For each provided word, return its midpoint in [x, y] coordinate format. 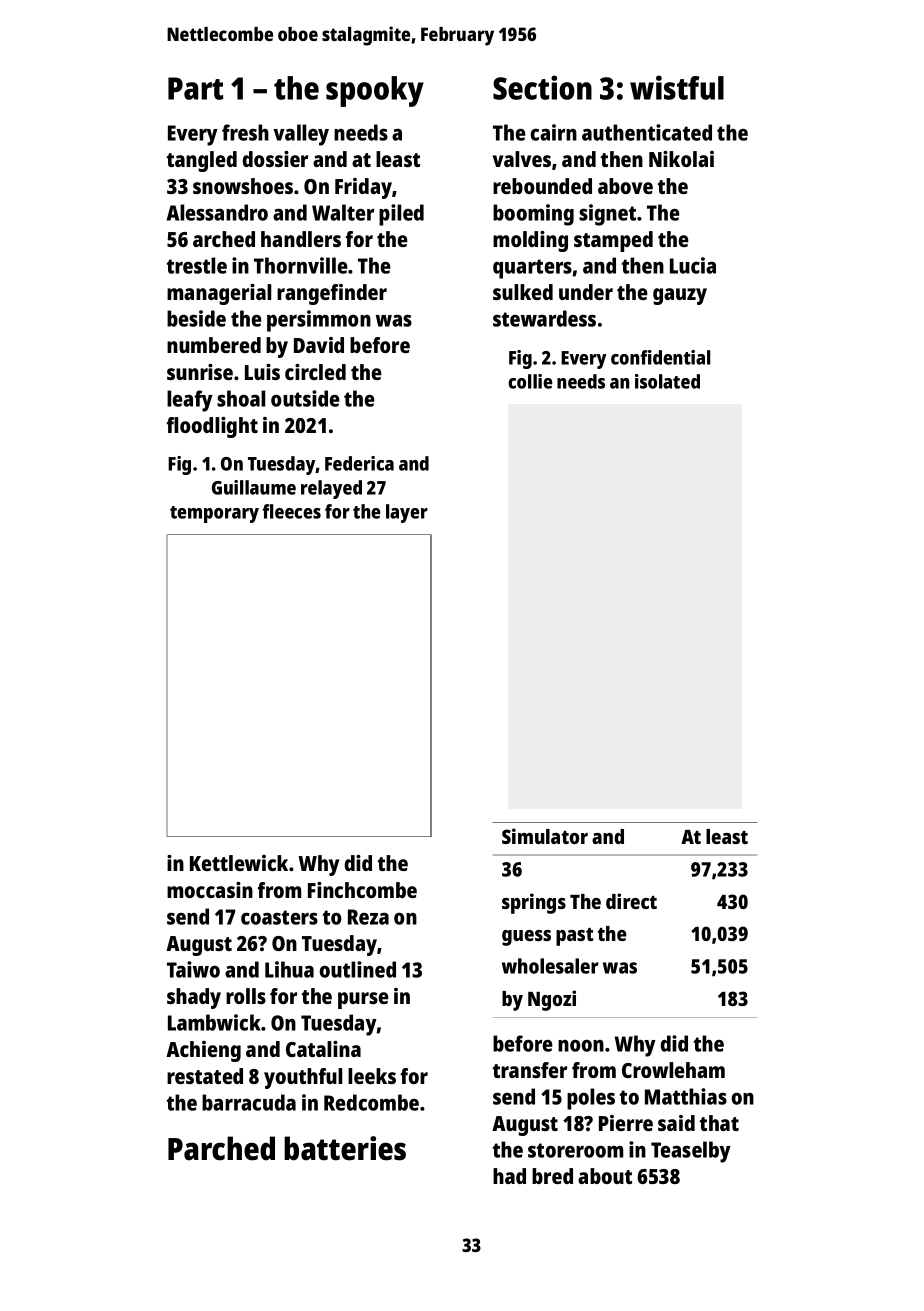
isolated [667, 381]
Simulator [545, 836]
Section [542, 87]
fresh [245, 132]
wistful [677, 87]
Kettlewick [239, 863]
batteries [345, 1148]
